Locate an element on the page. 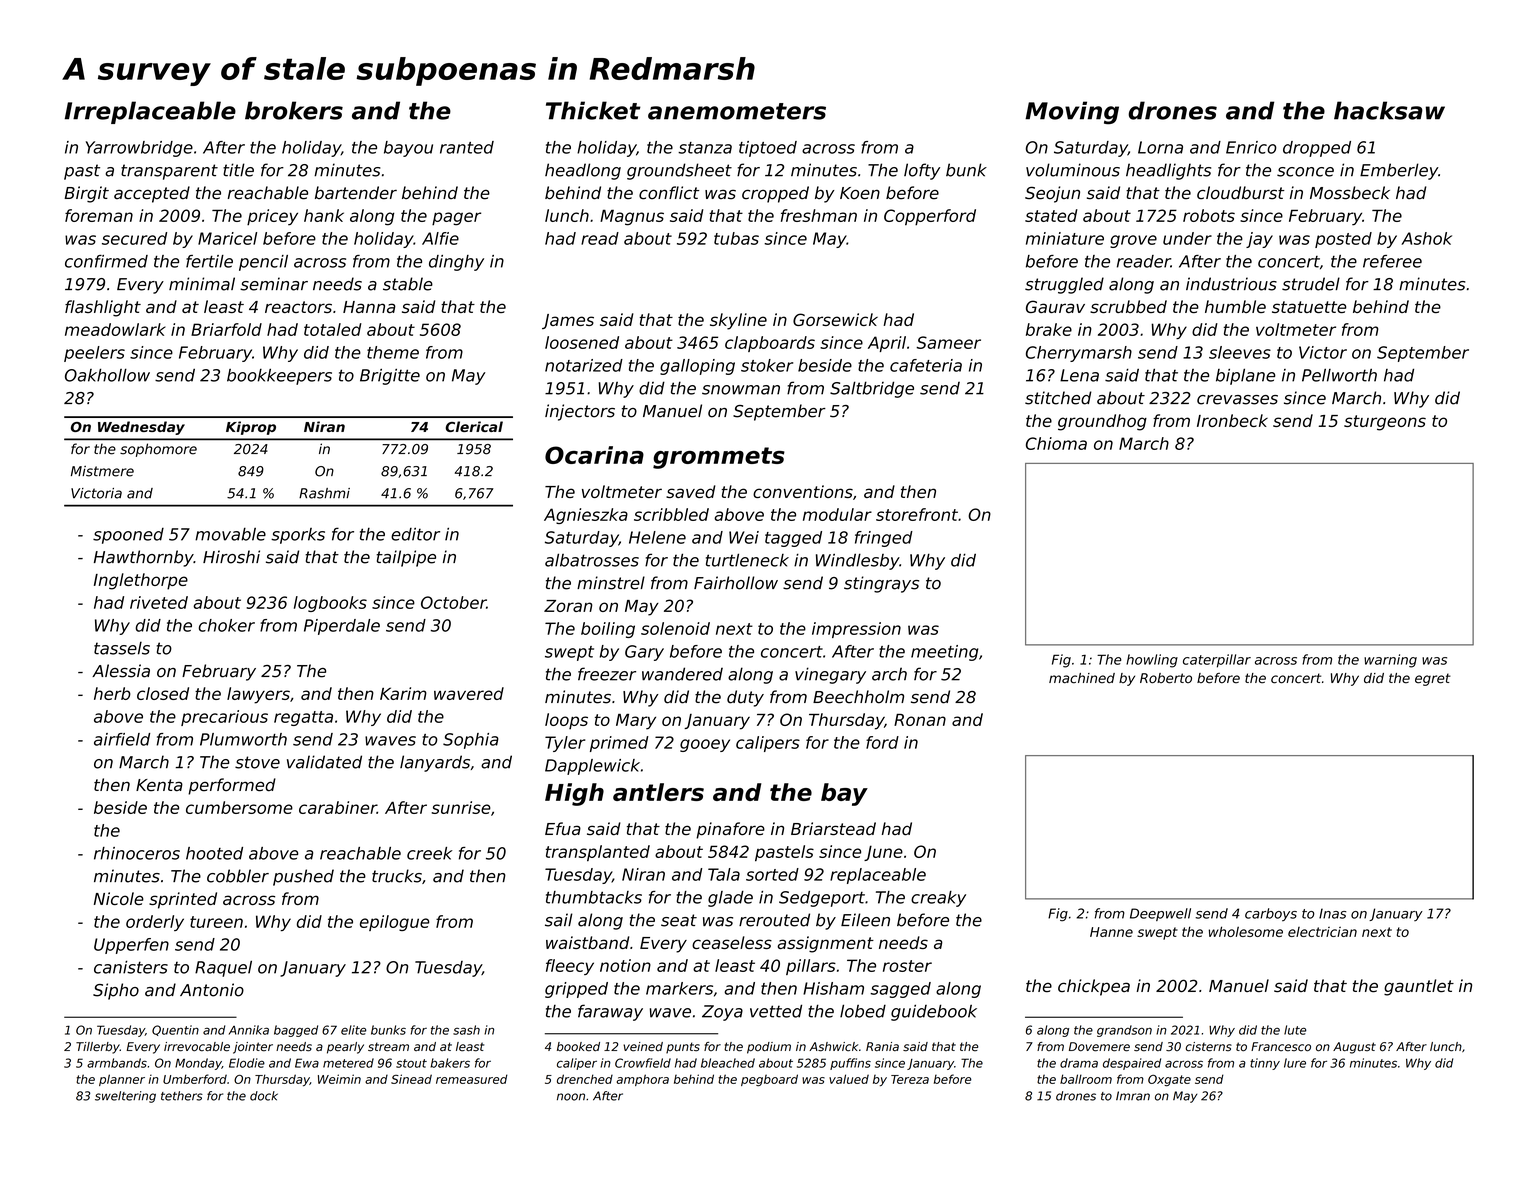 The width and height of the page is (1538, 1189). sconce is located at coordinates (1305, 172).
